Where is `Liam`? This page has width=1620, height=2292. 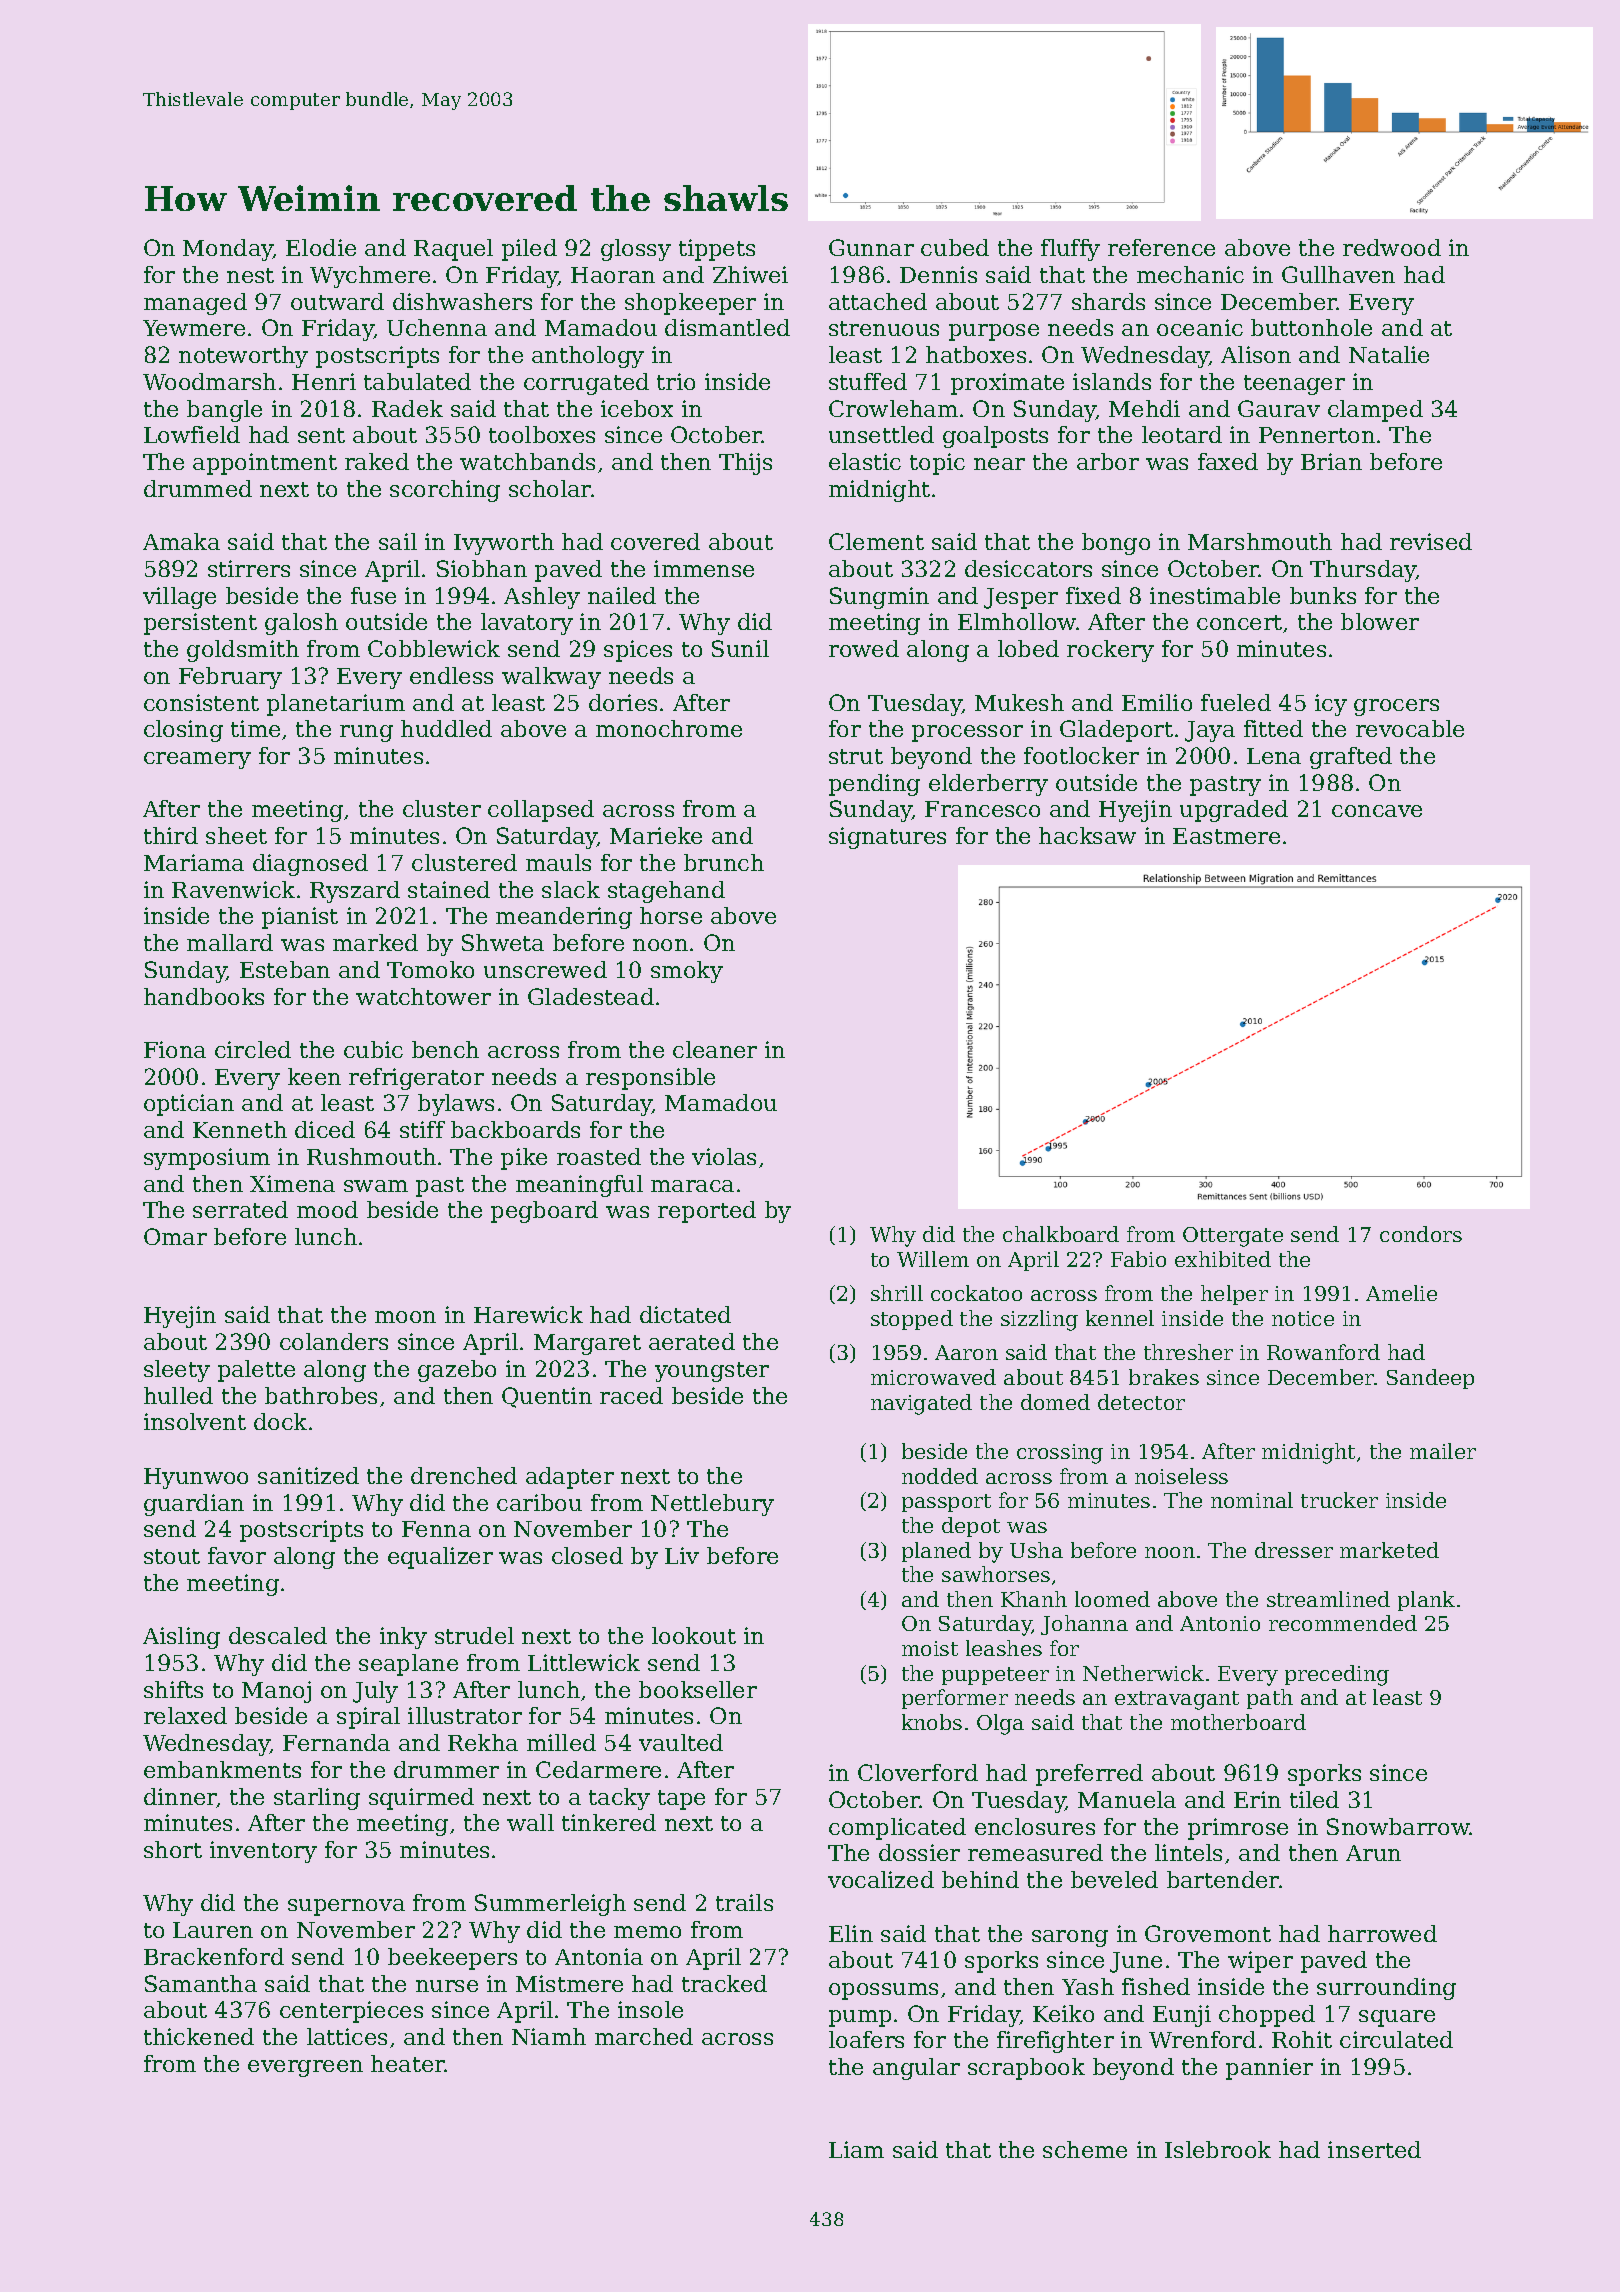
Liam is located at coordinates (856, 2149).
